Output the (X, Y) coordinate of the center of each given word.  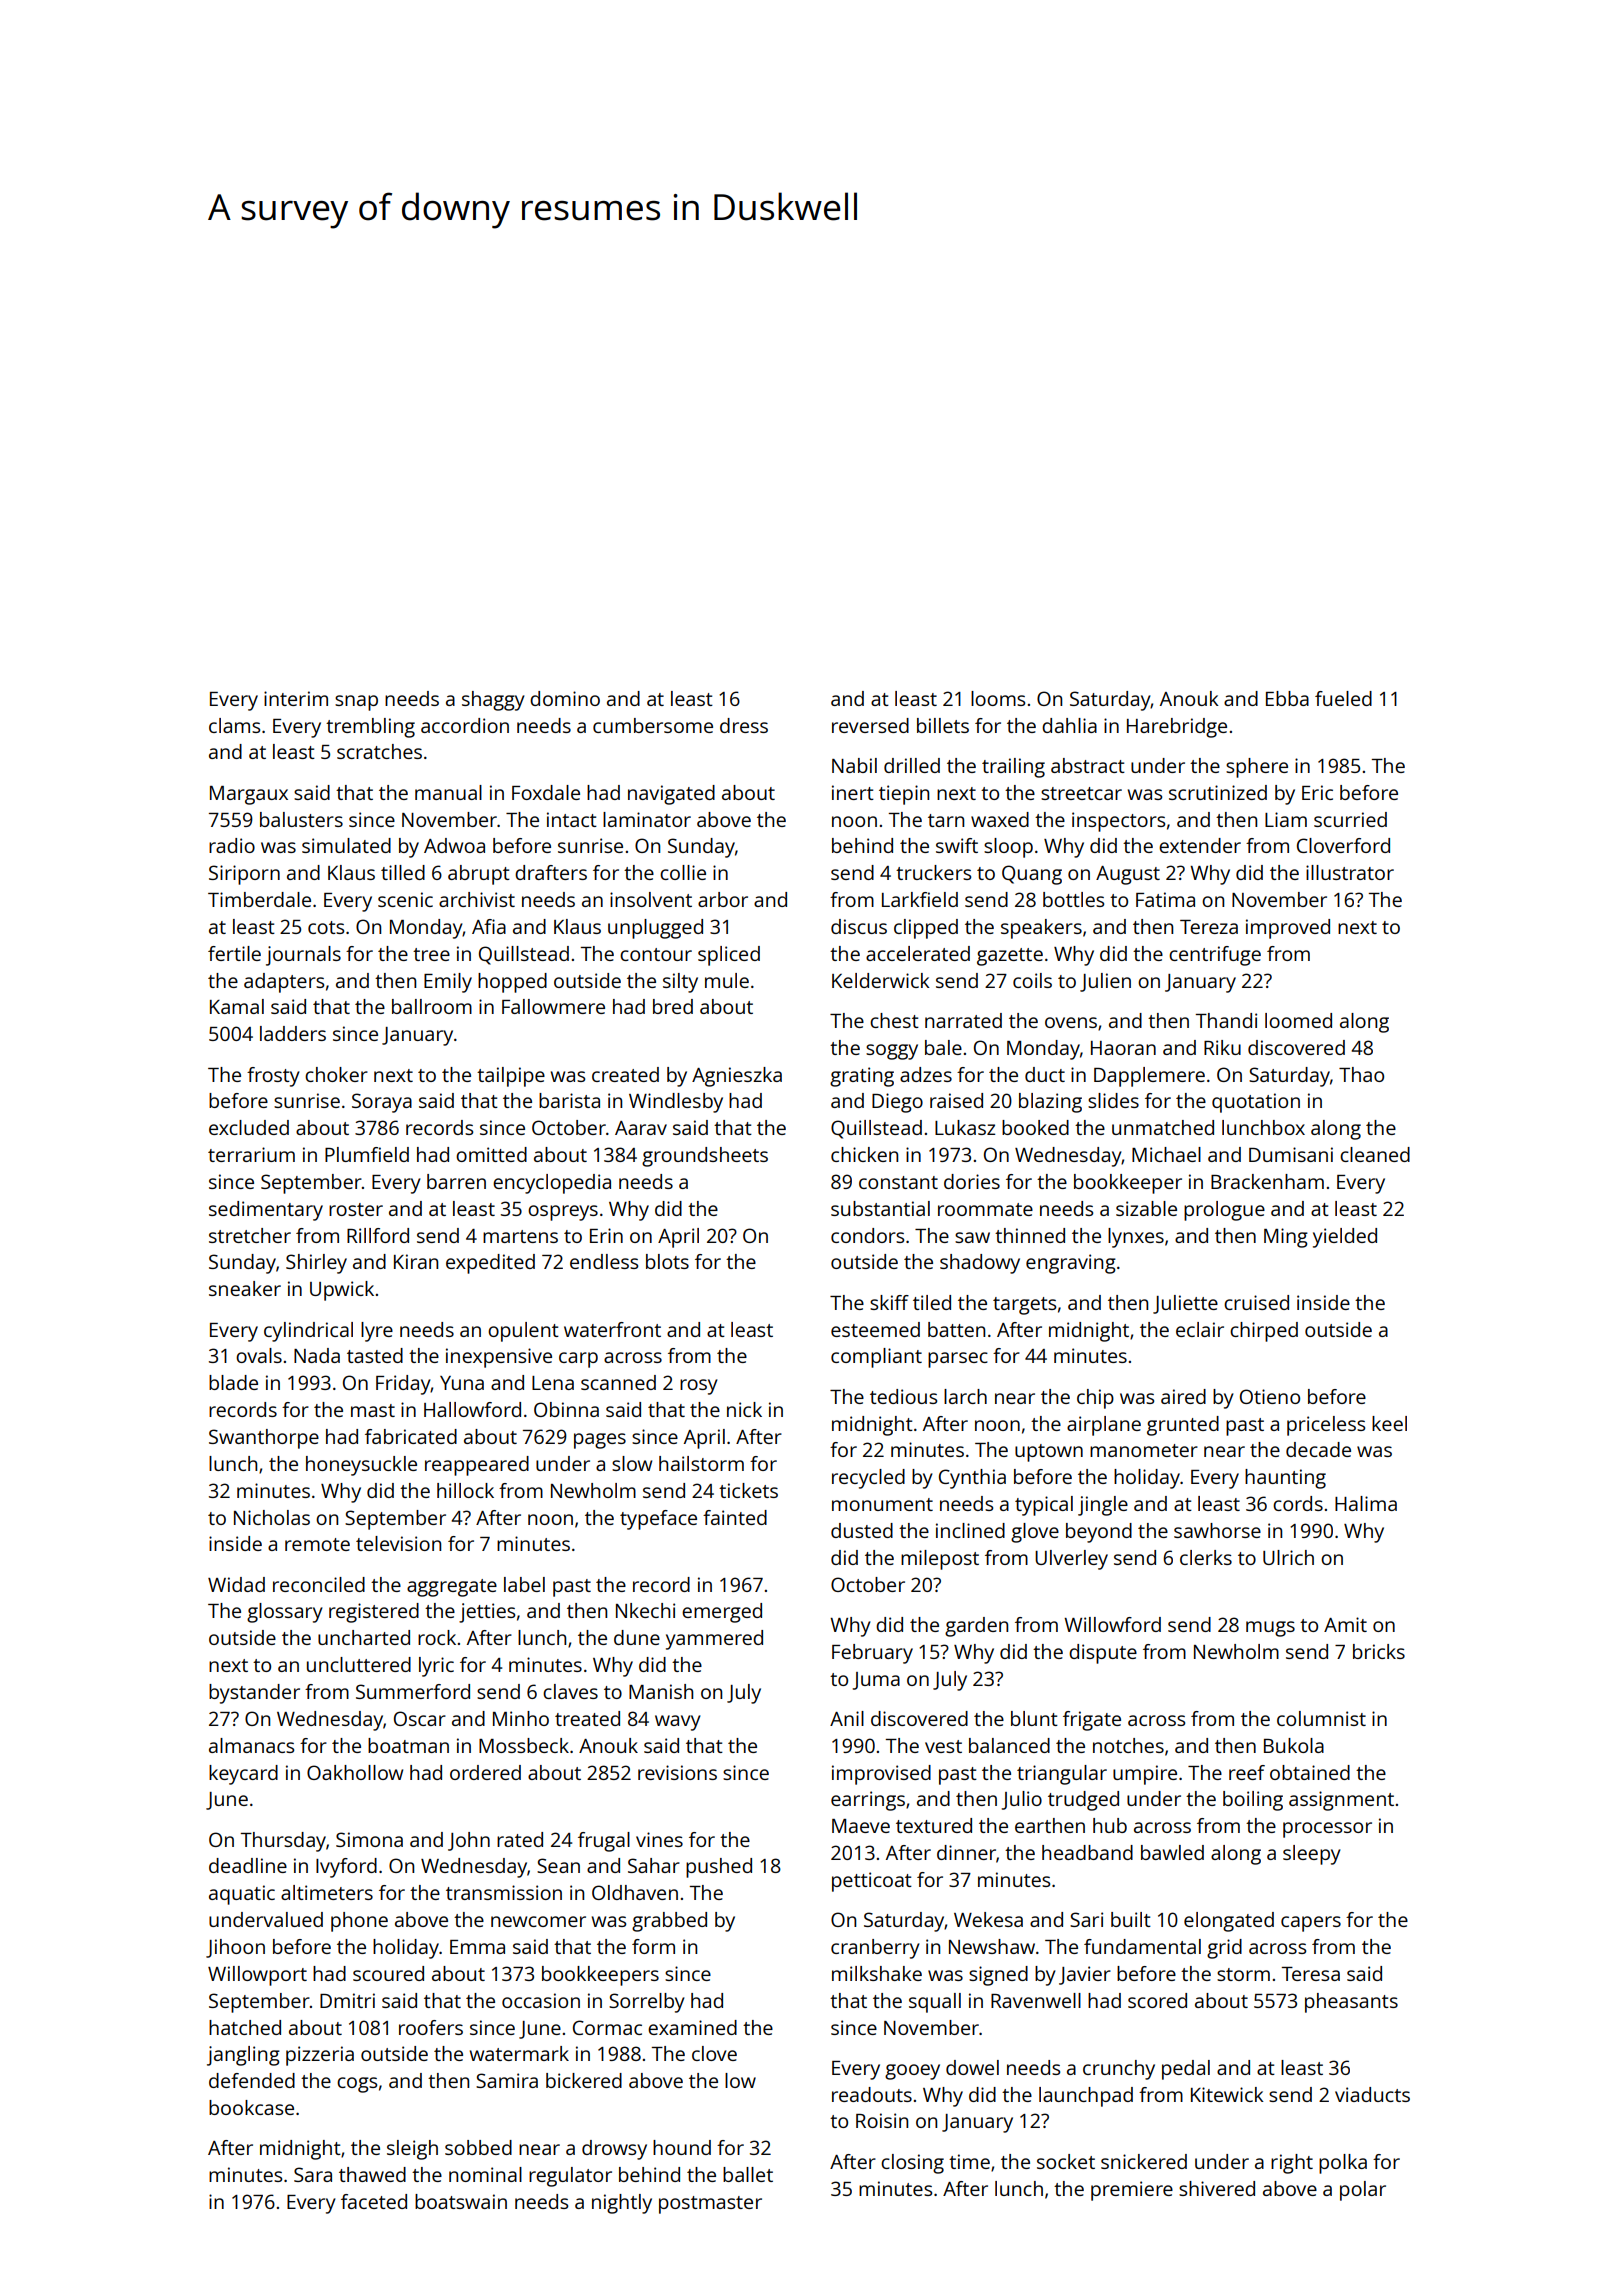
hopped (512, 983)
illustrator (1350, 872)
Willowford (1112, 1624)
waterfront (612, 1329)
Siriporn (244, 875)
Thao (1361, 1074)
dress (744, 725)
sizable (1146, 1208)
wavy (678, 1723)
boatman (408, 1745)
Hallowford (472, 1409)
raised (956, 1100)
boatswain (461, 2201)
